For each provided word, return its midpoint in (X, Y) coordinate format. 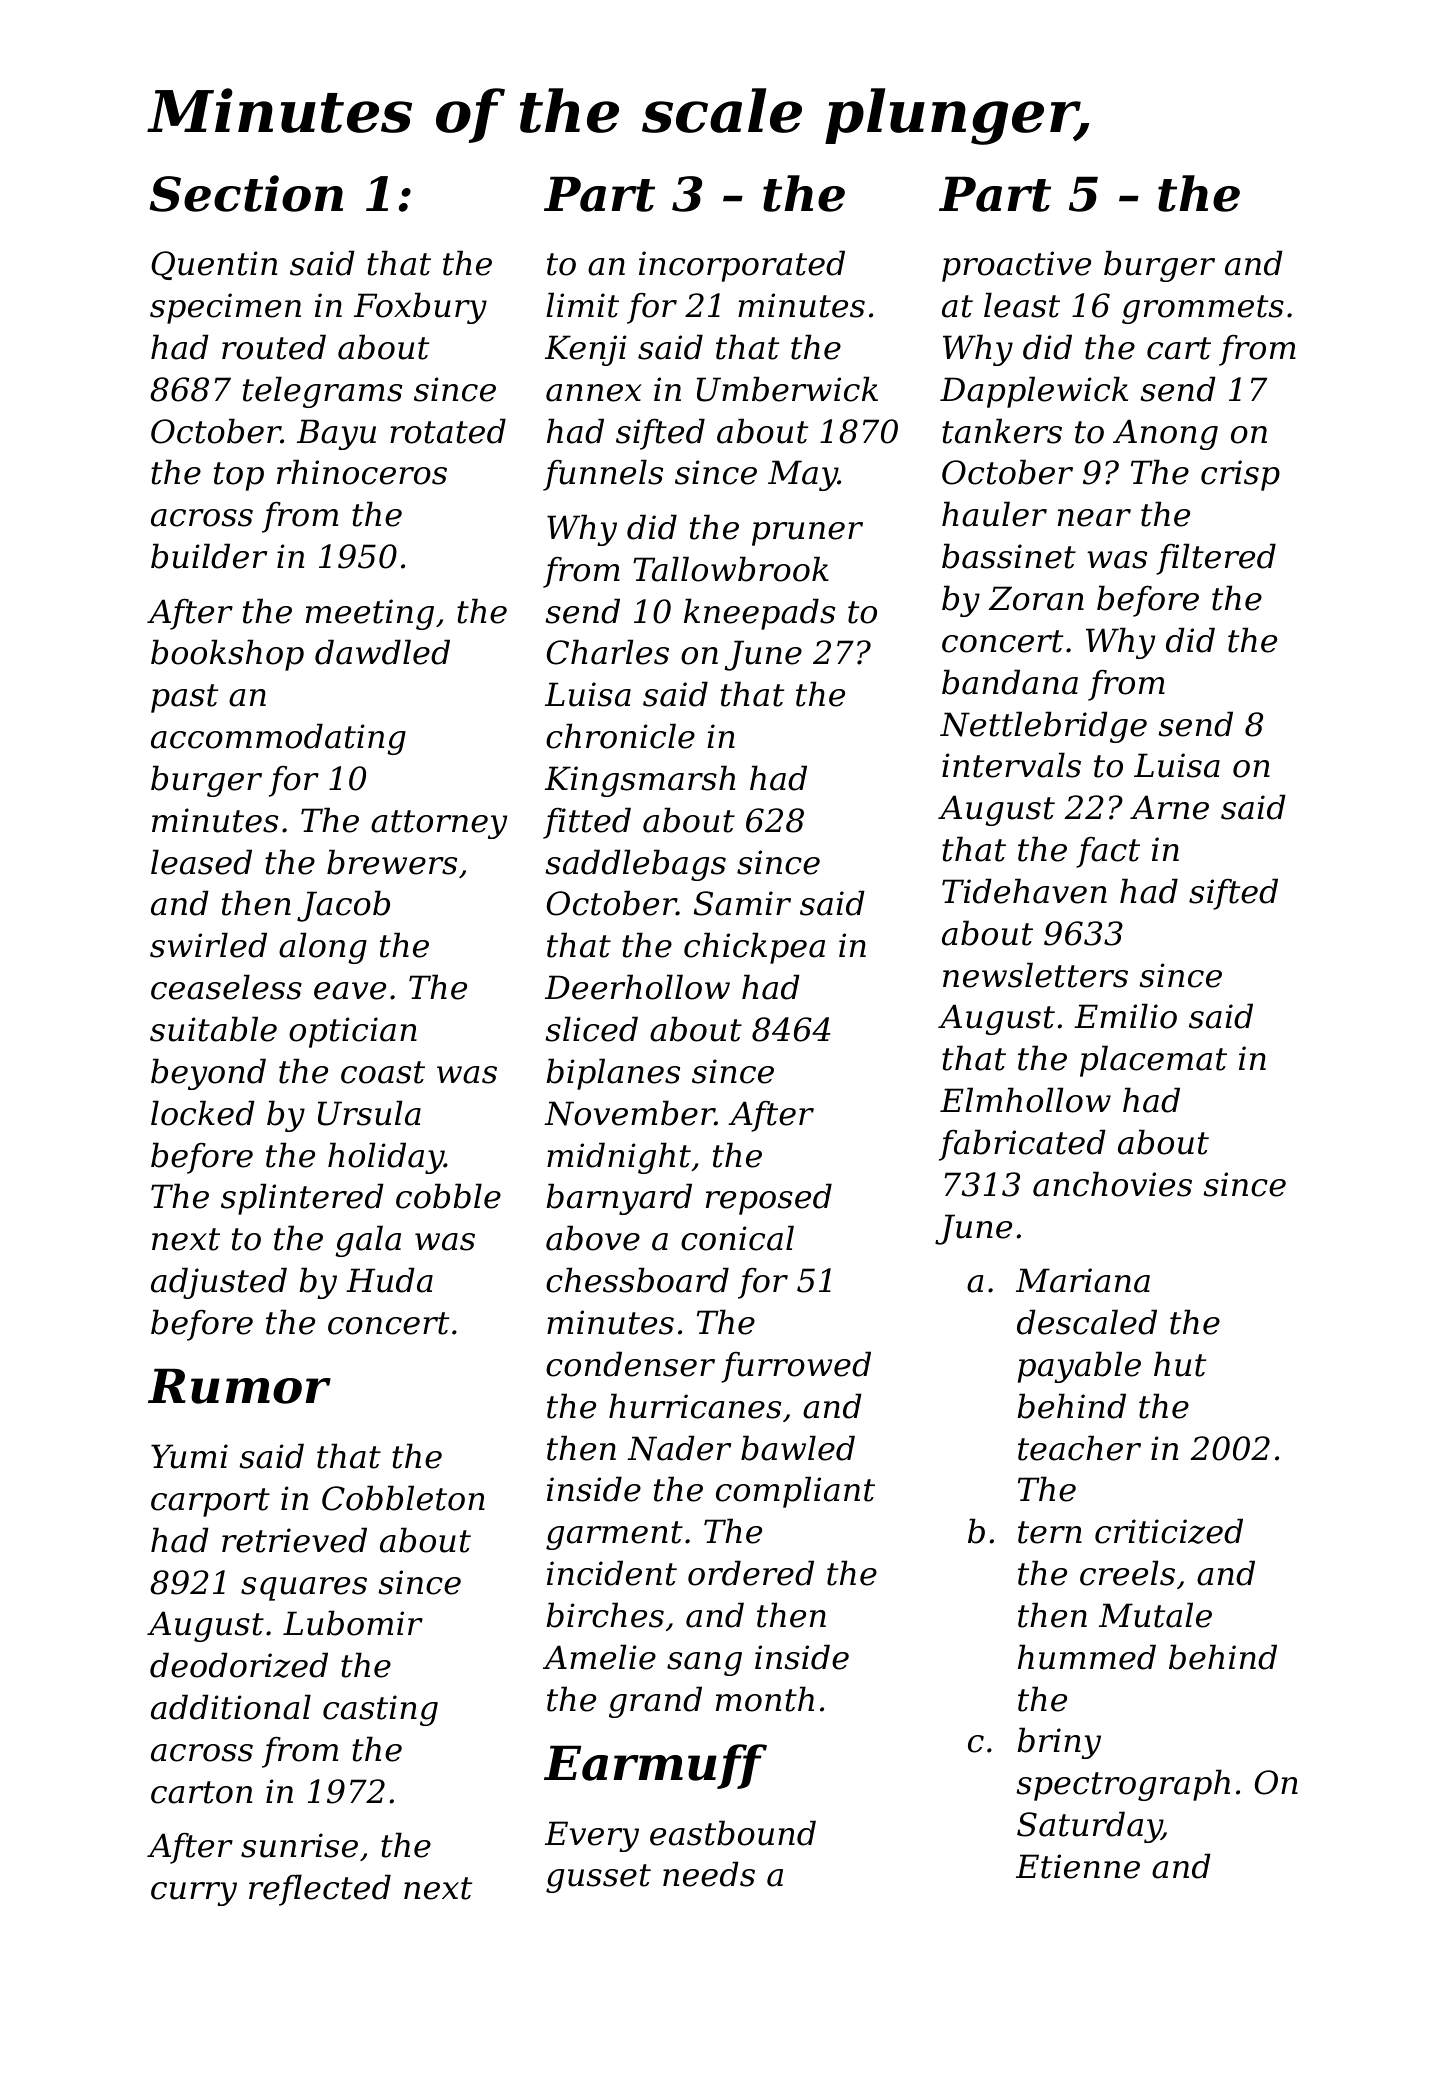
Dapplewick (1034, 392)
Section (246, 193)
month (765, 1699)
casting (380, 1710)
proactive (1016, 266)
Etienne (1078, 1866)
